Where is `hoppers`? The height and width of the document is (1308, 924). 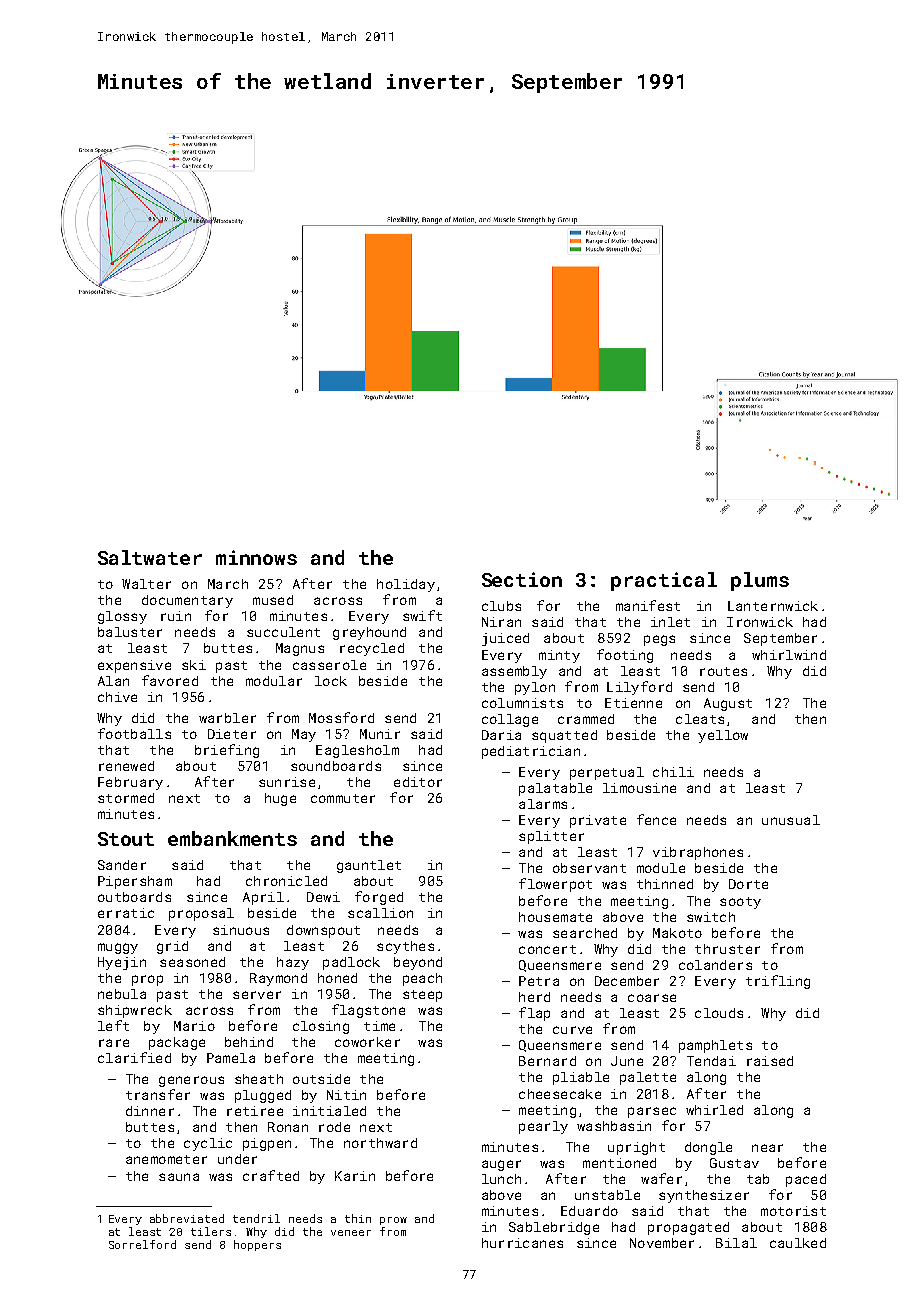 hoppers is located at coordinates (257, 1245).
